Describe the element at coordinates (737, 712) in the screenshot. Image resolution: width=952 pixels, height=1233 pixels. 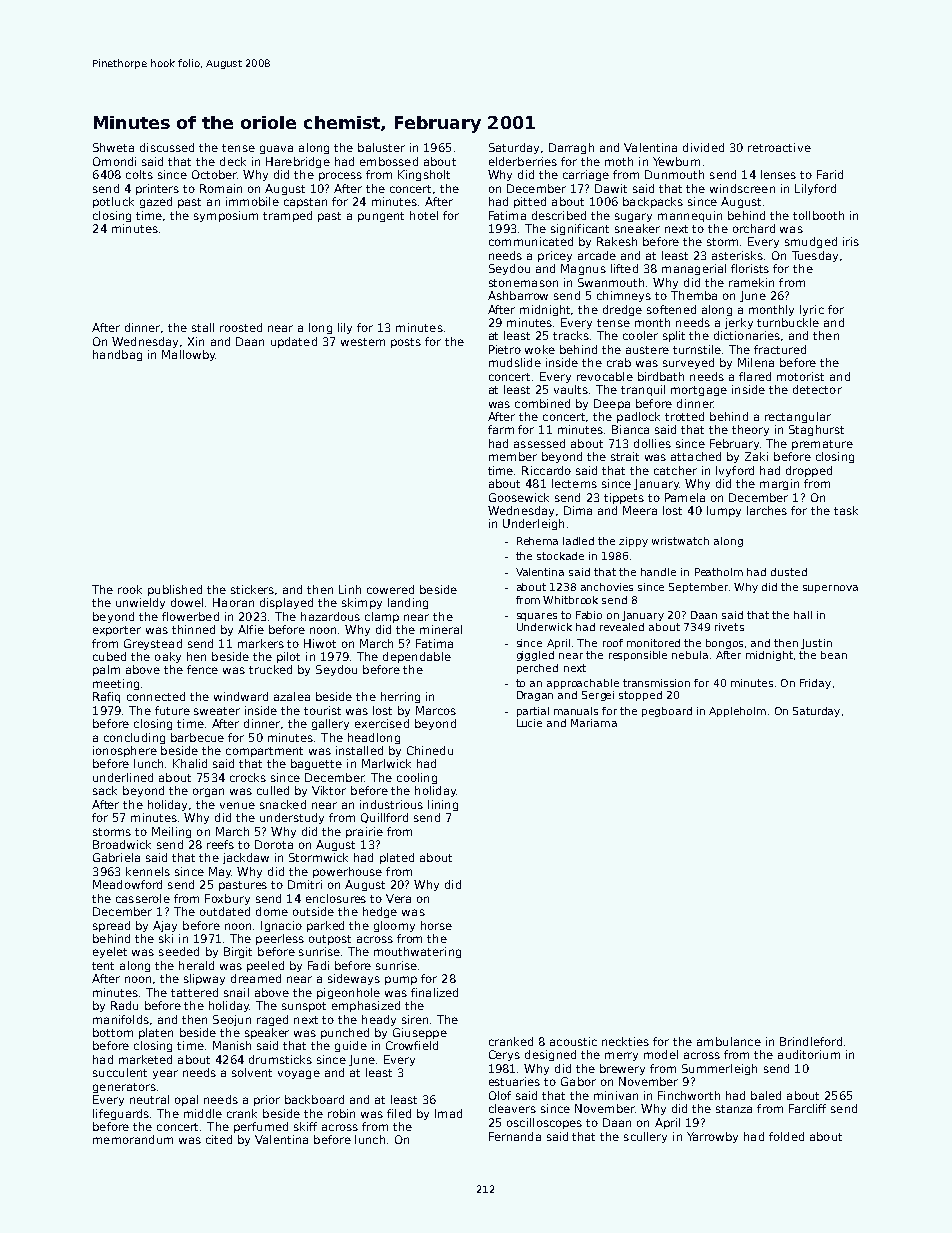
I see `Appleholm` at that location.
